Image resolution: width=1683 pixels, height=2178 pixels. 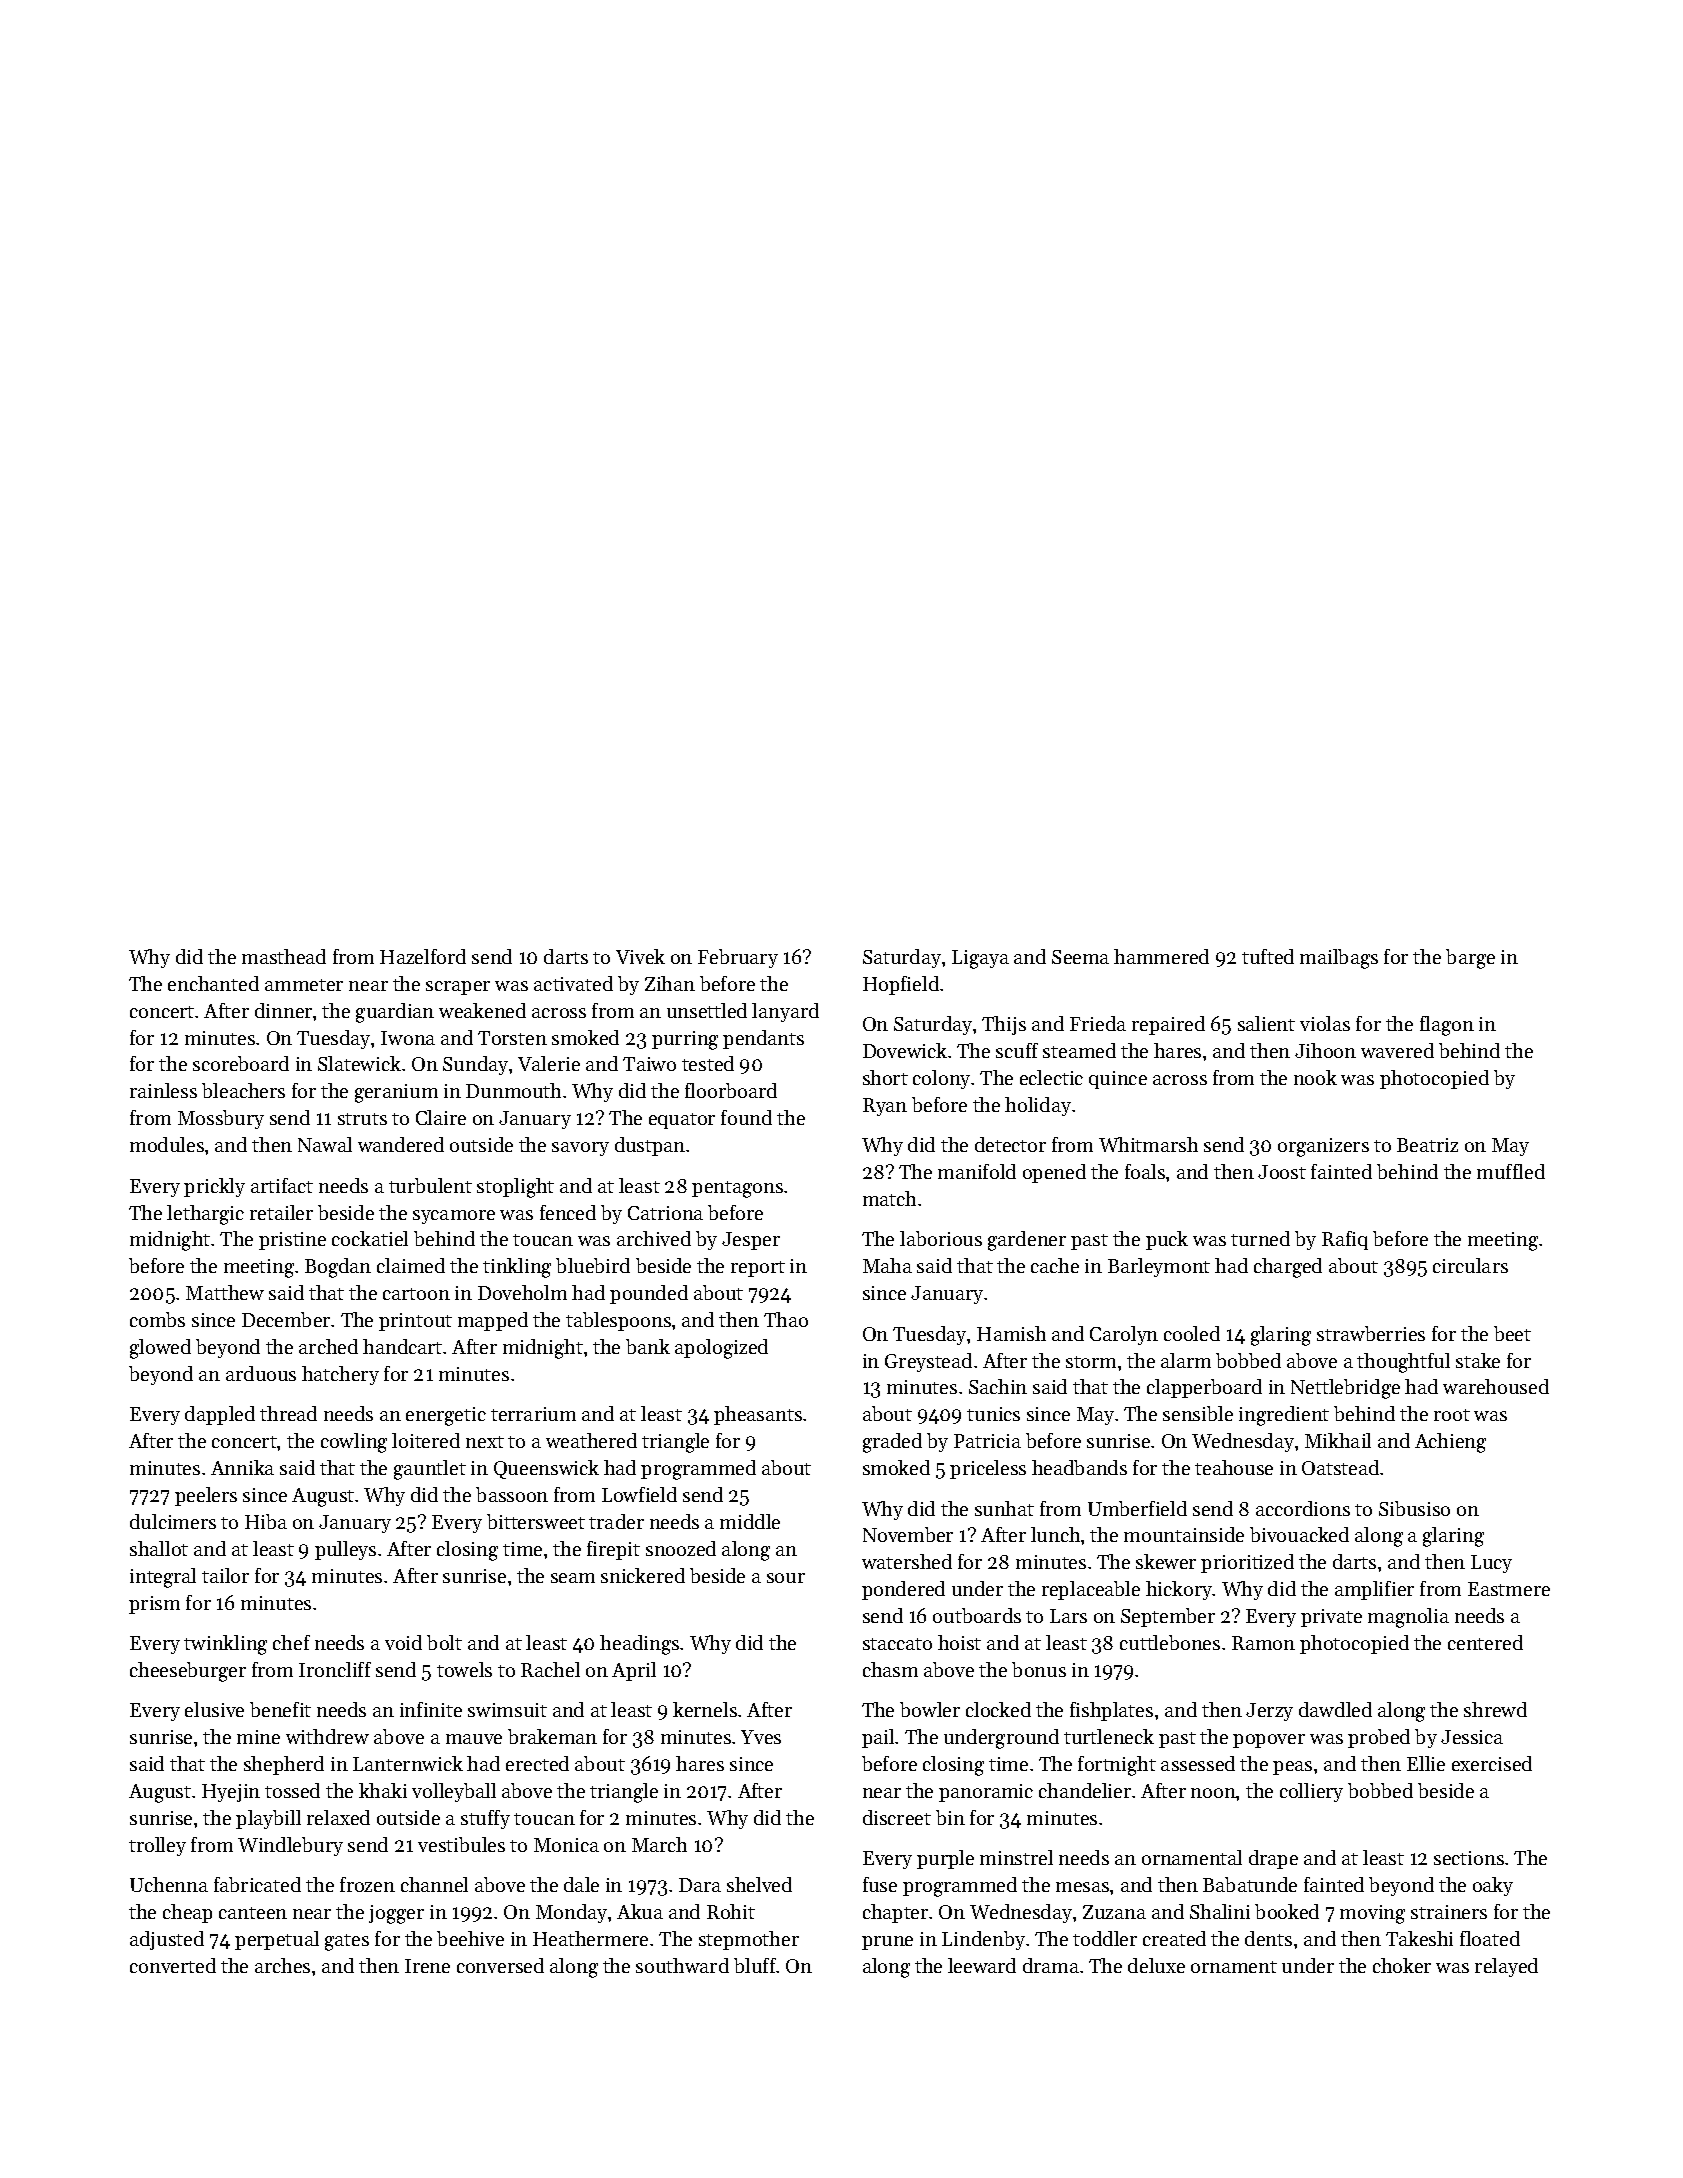 What do you see at coordinates (1492, 1763) in the document?
I see `exercised` at bounding box center [1492, 1763].
